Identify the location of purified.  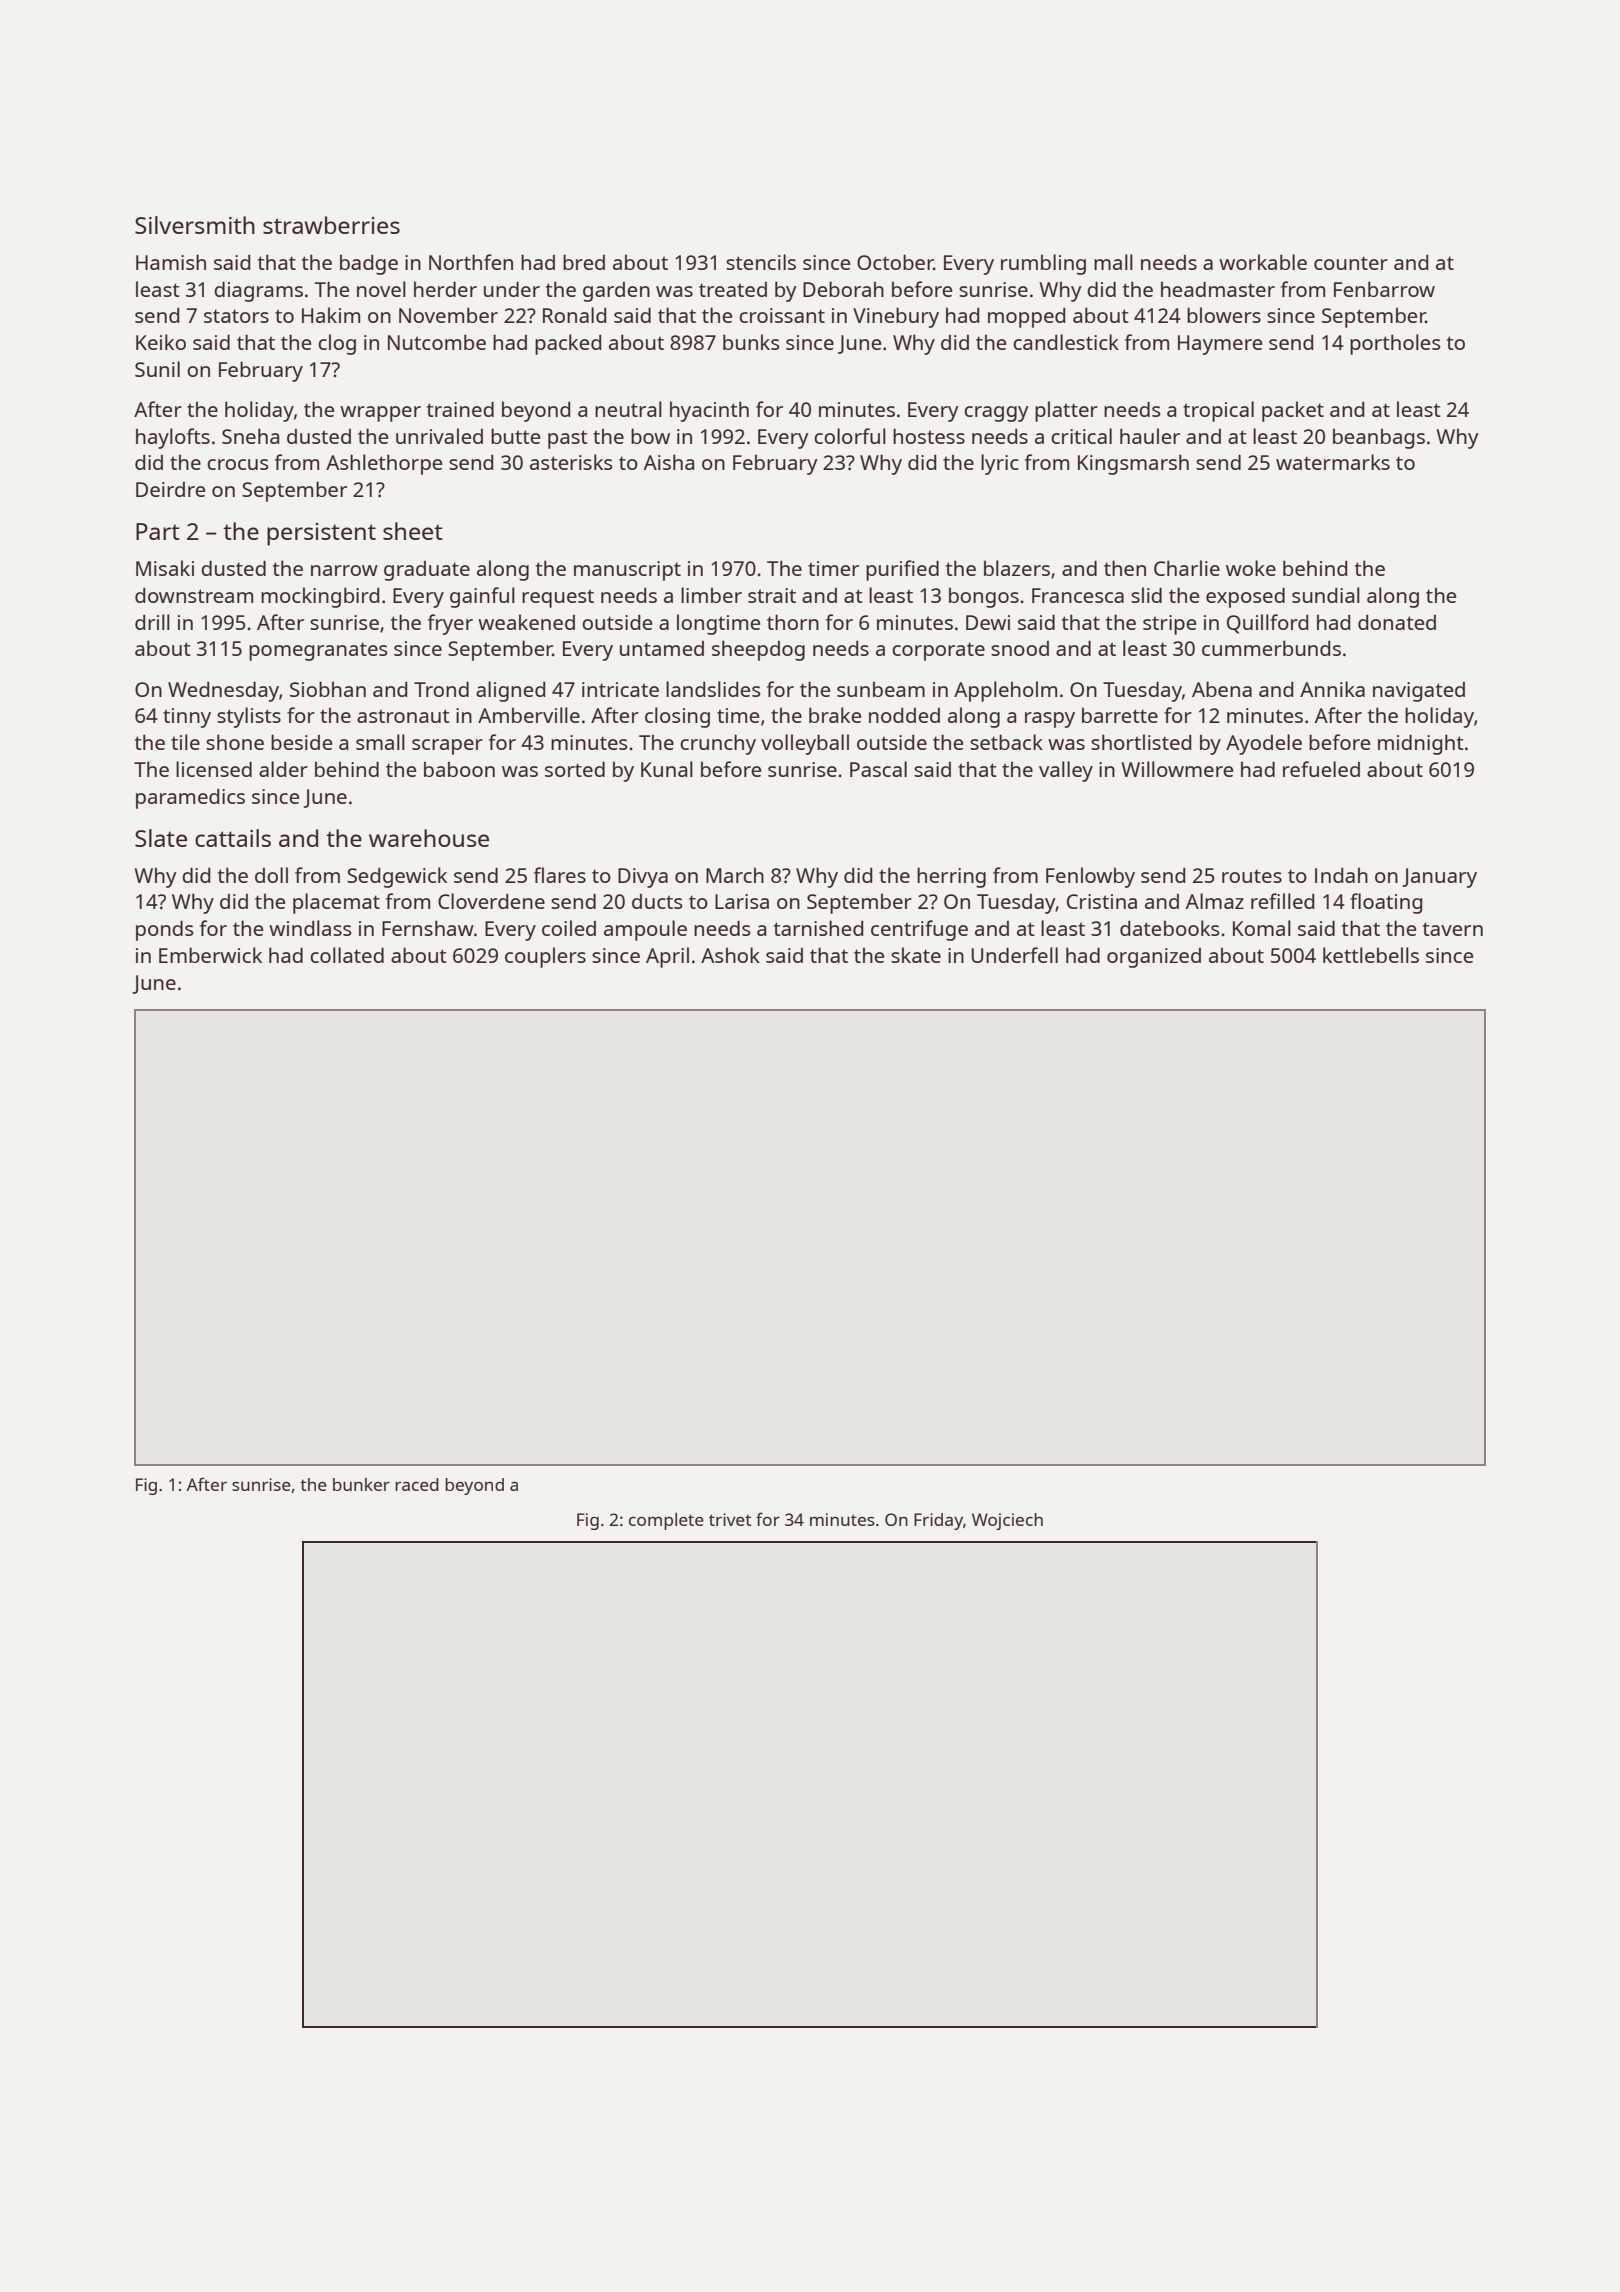
(902, 570).
